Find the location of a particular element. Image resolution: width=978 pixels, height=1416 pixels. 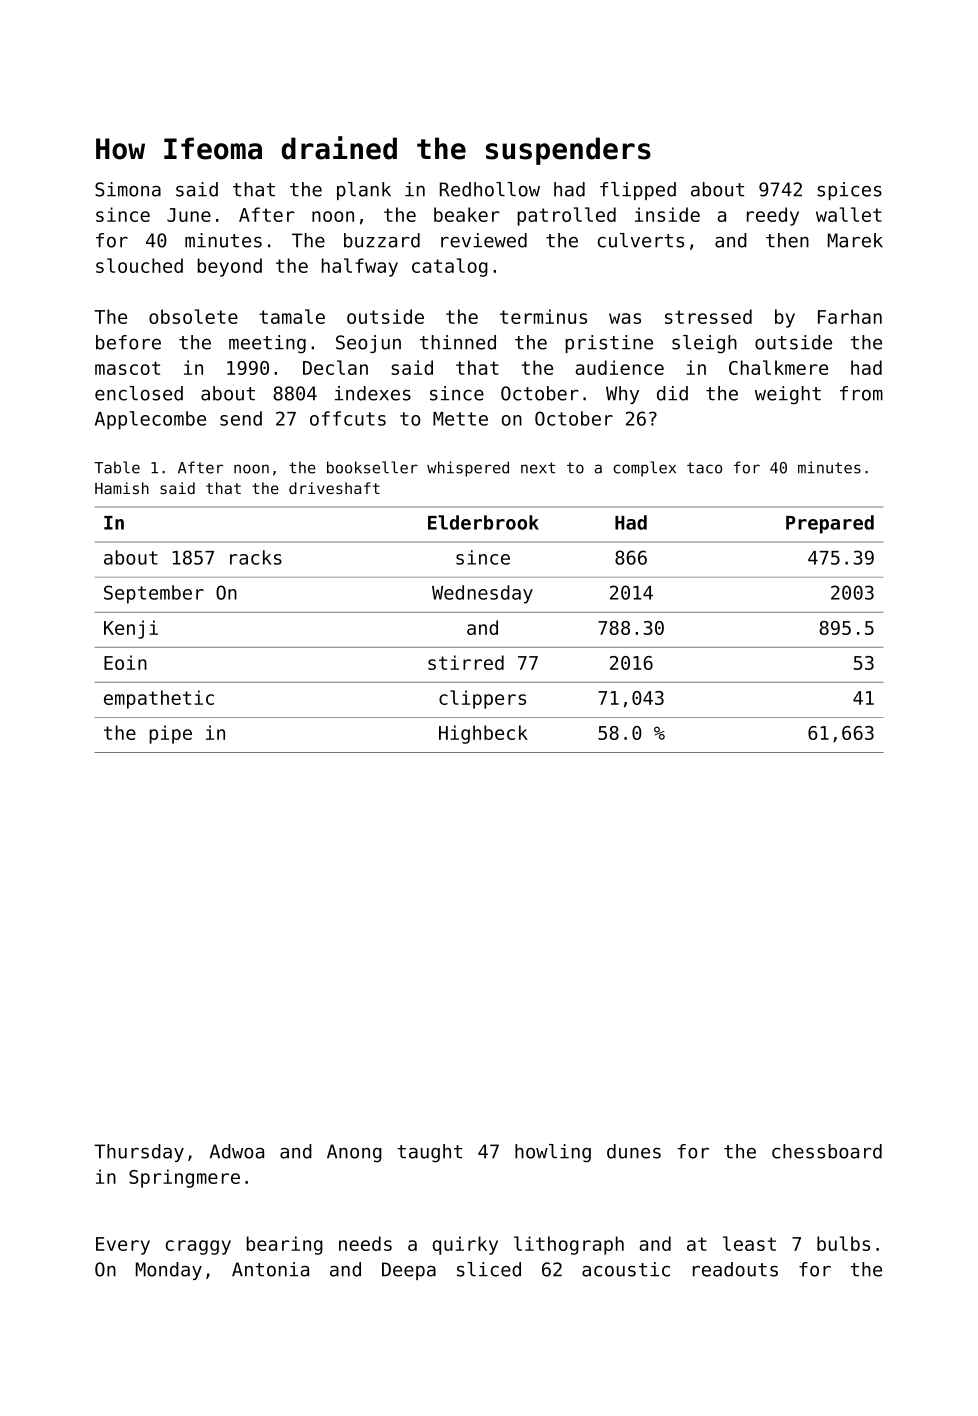

dunes is located at coordinates (634, 1151).
